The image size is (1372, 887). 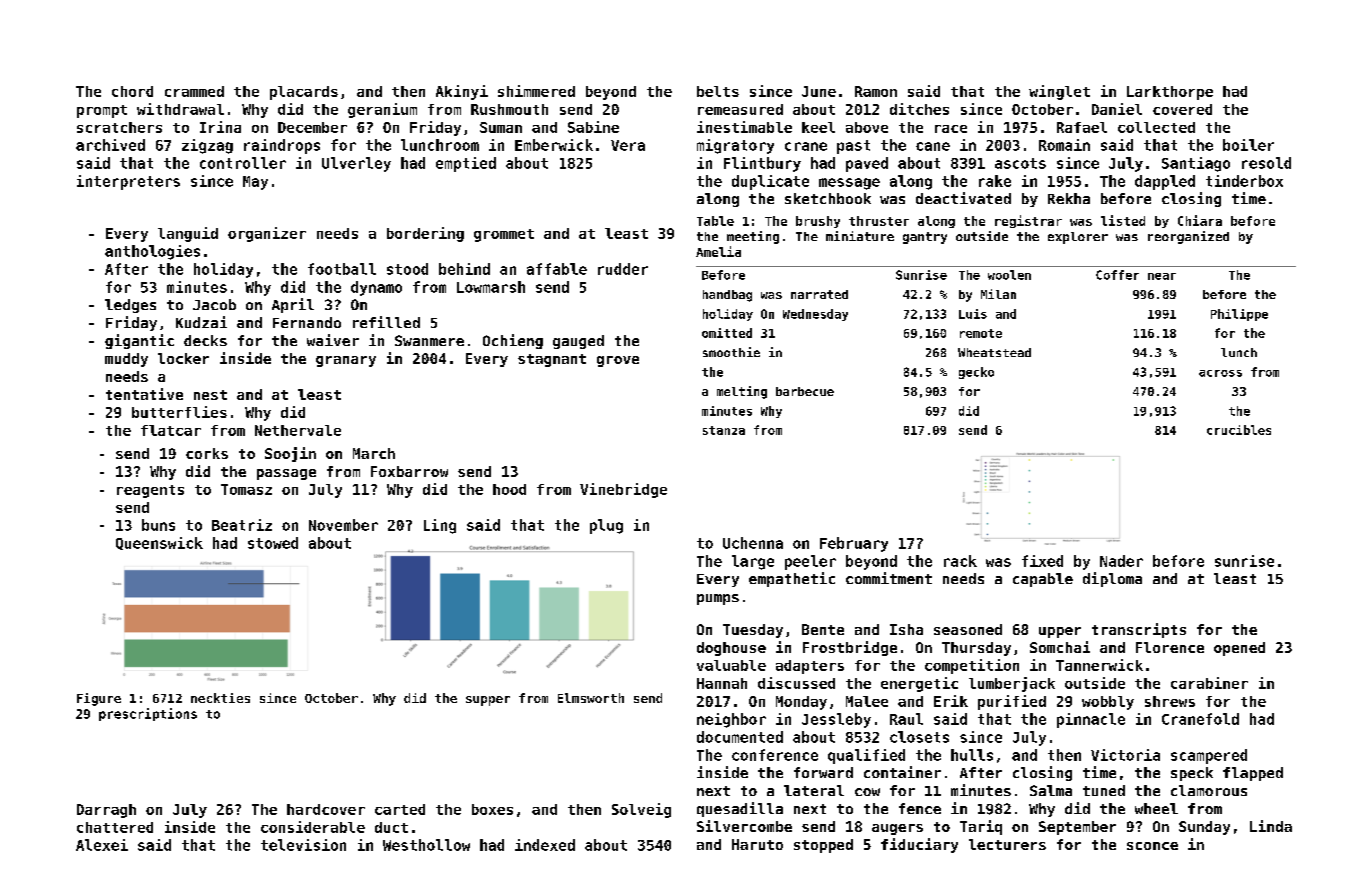 What do you see at coordinates (536, 91) in the screenshot?
I see `shimmered` at bounding box center [536, 91].
